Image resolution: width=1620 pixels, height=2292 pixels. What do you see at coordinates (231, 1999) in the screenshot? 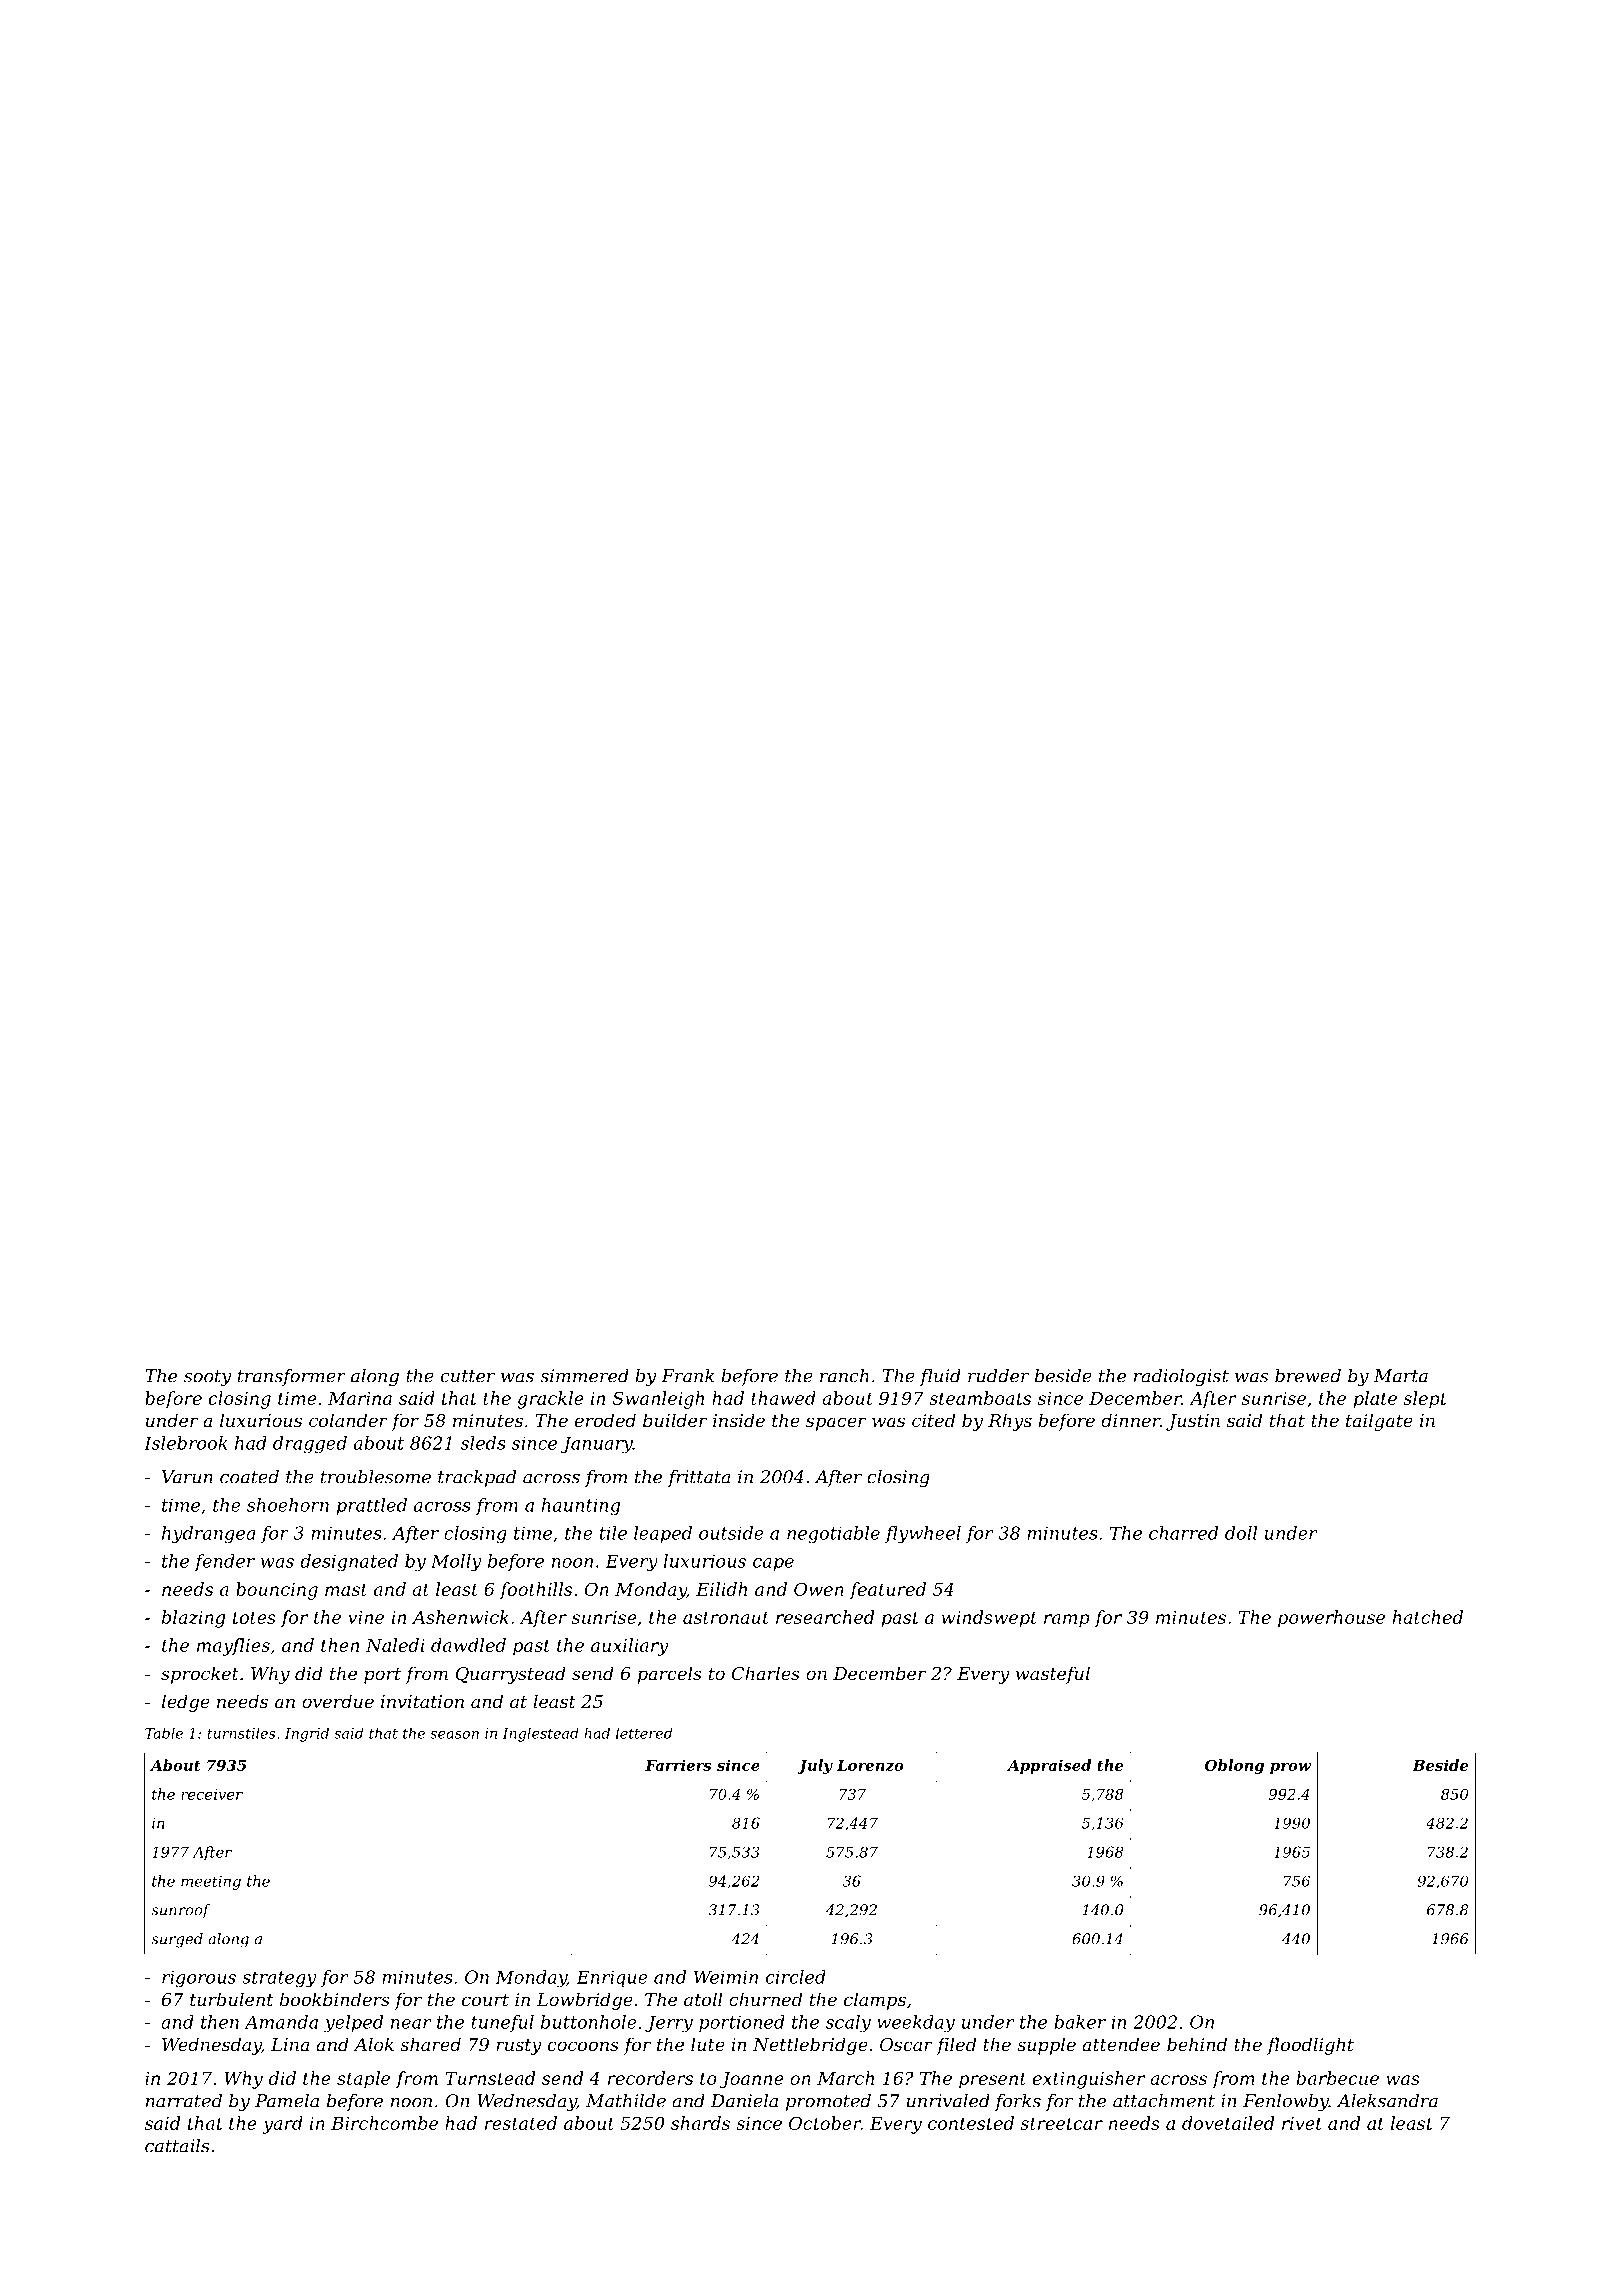
I see `turbulent` at bounding box center [231, 1999].
